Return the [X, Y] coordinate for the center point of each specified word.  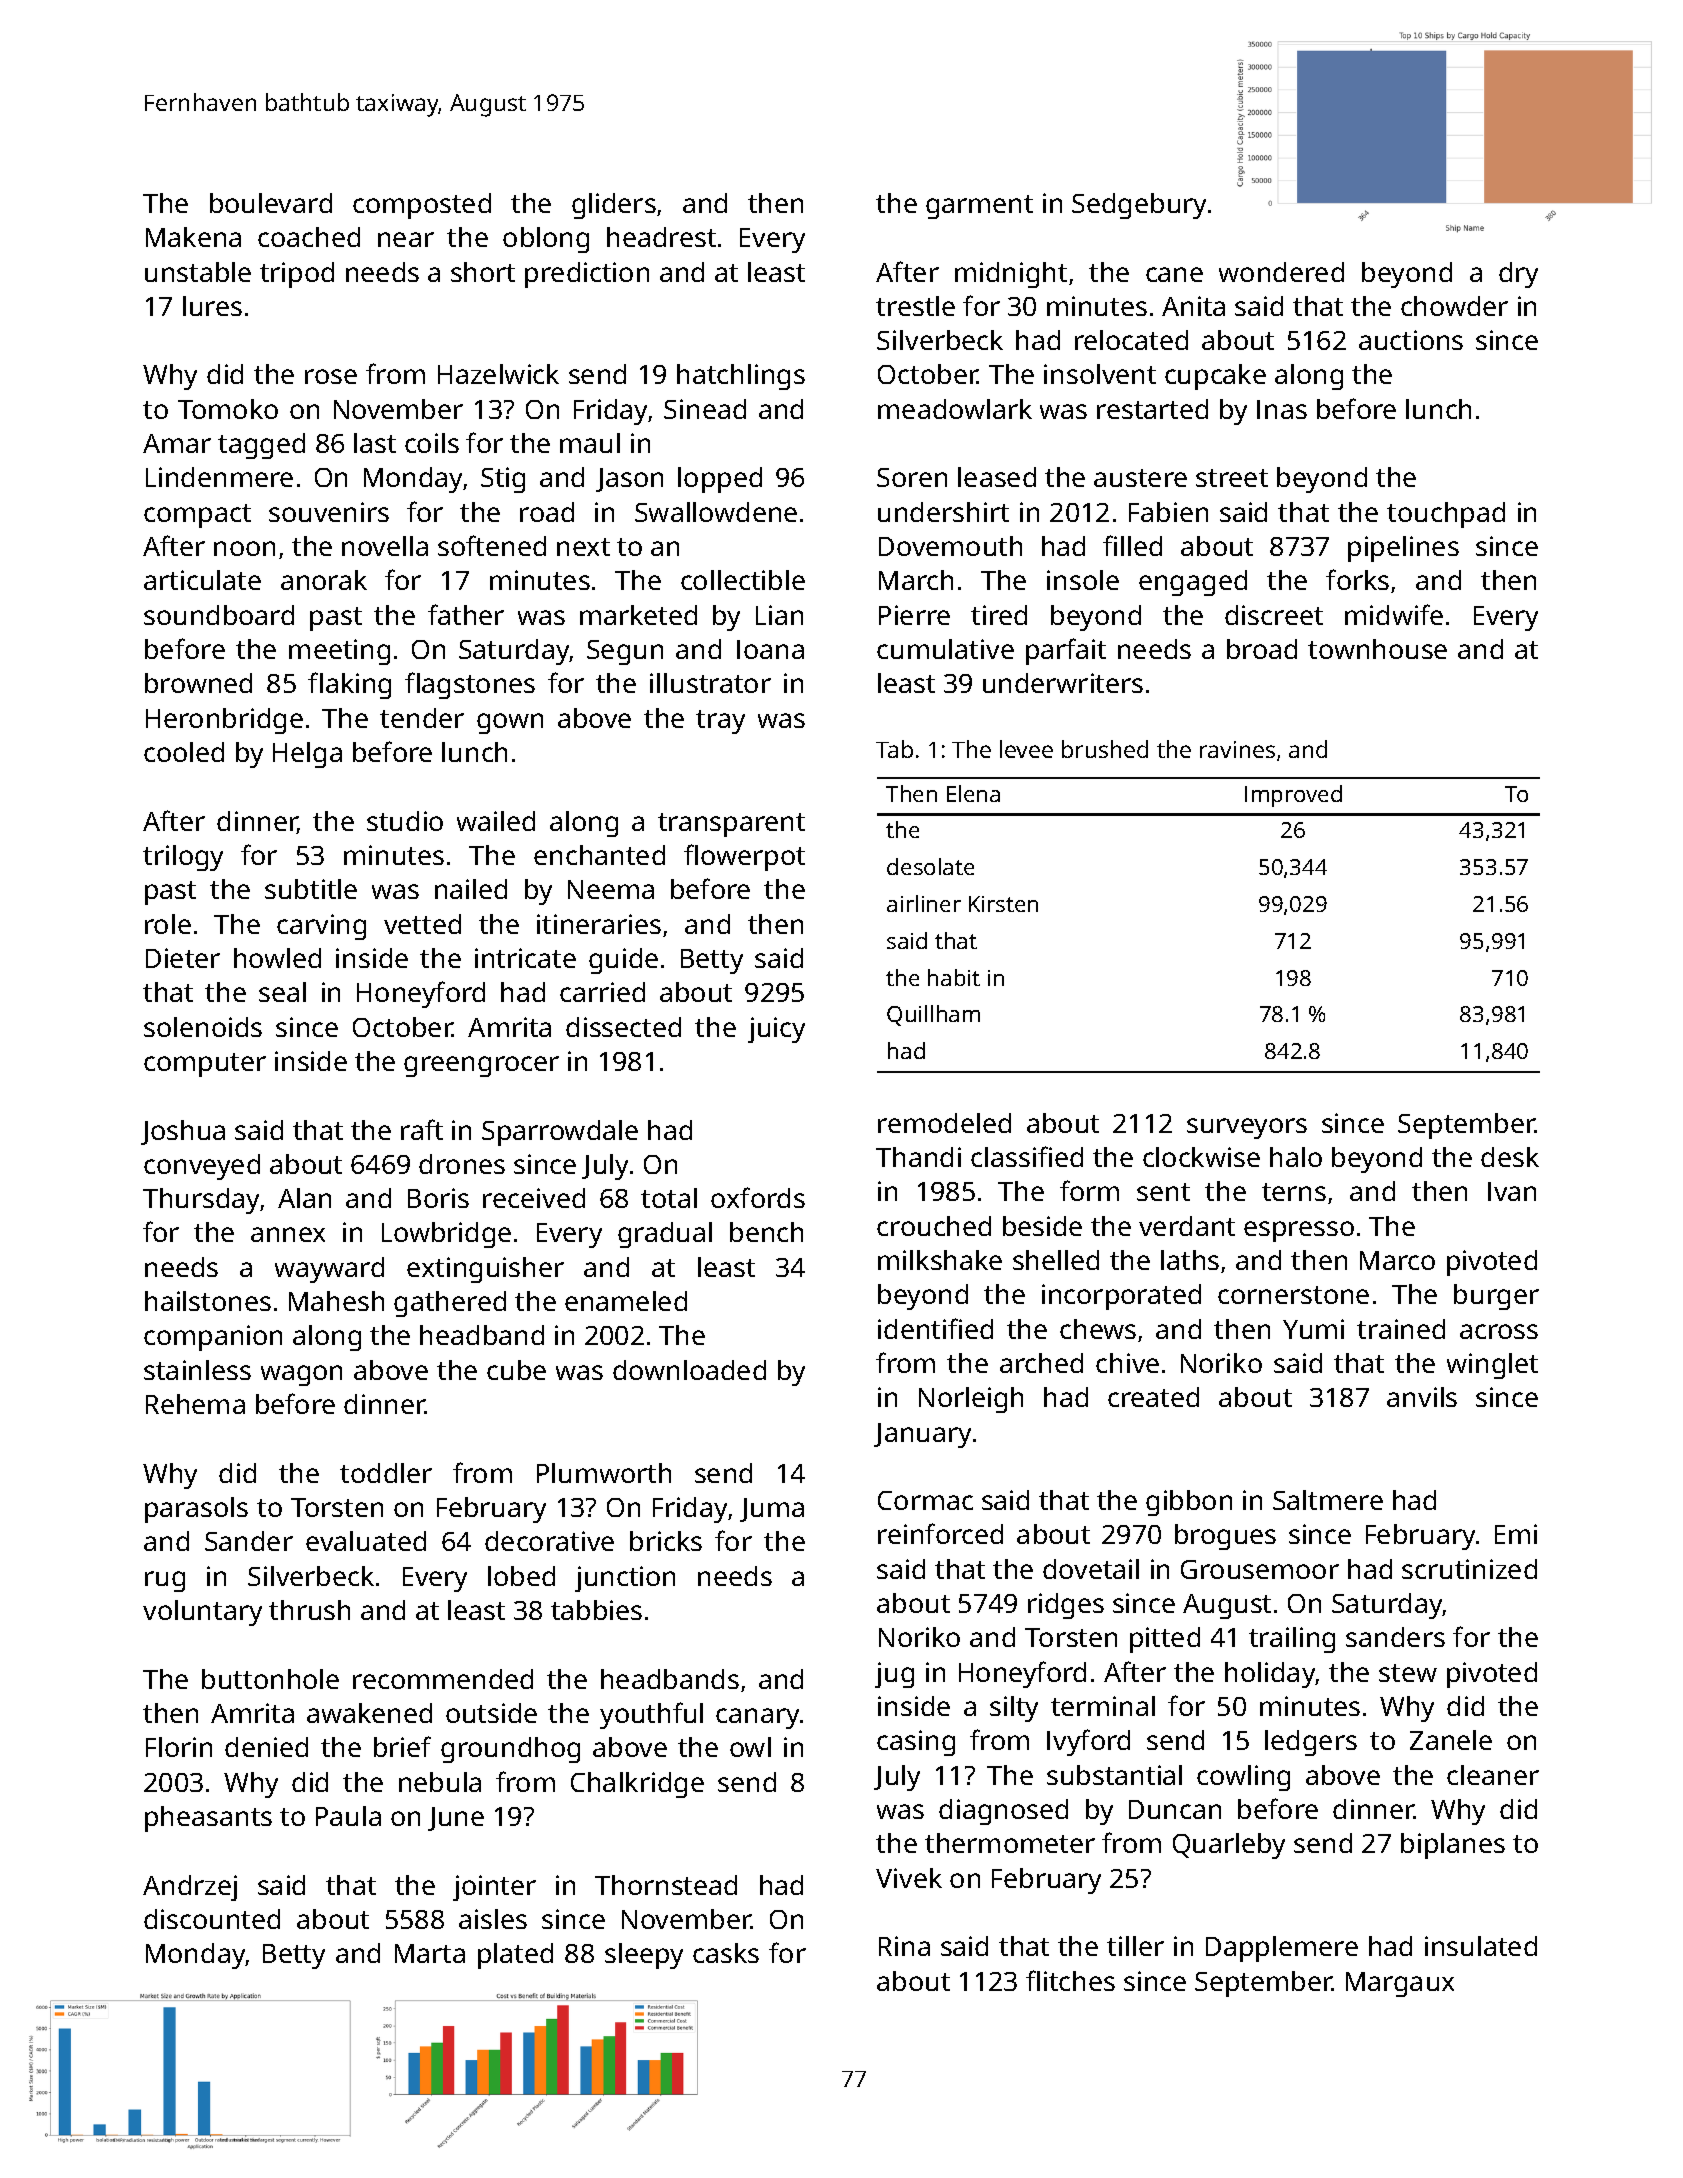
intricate [525, 958]
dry [1518, 275]
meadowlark [955, 409]
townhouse [1377, 649]
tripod [297, 275]
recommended [443, 1679]
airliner [924, 903]
